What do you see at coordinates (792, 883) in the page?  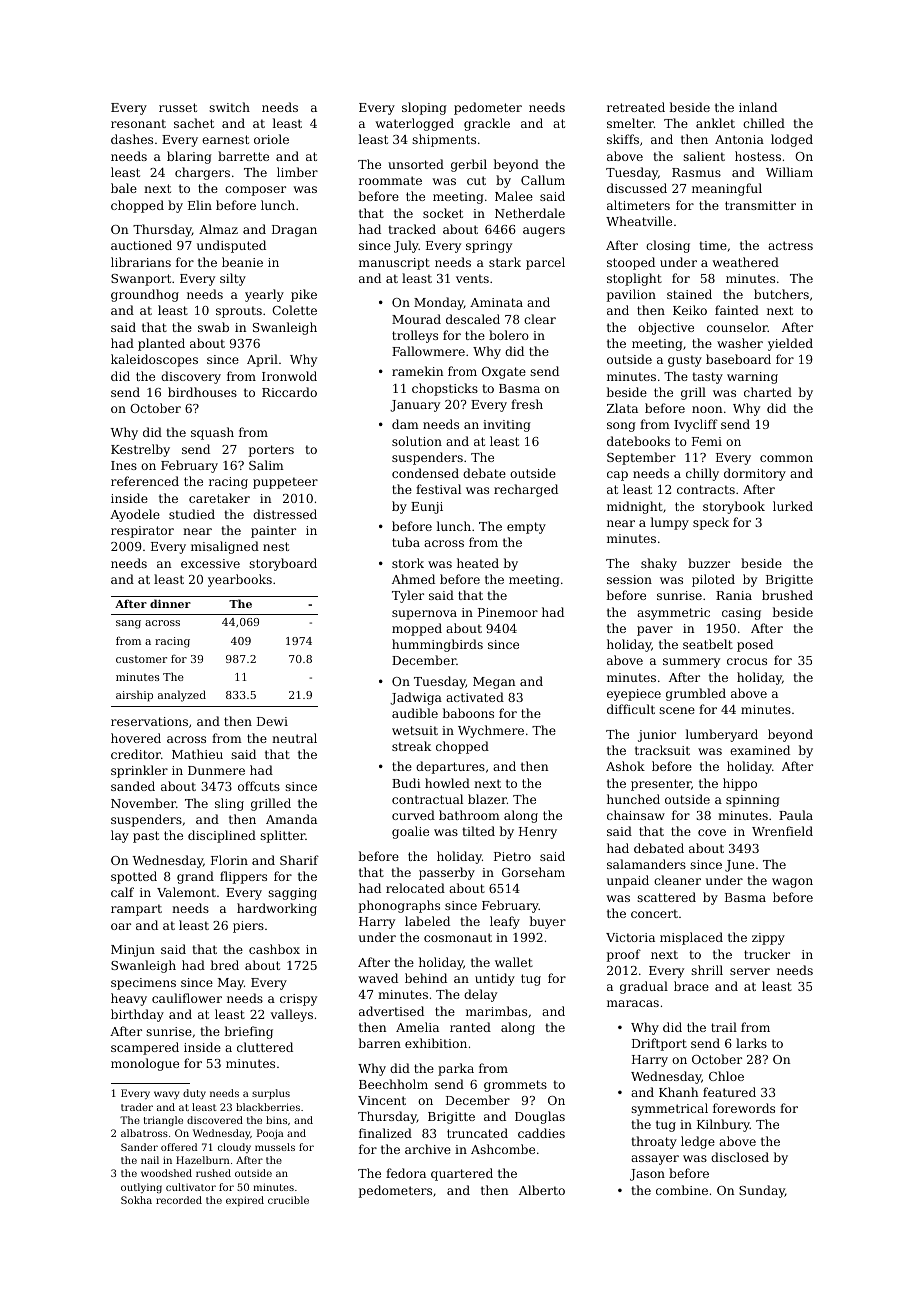 I see `wagon` at bounding box center [792, 883].
